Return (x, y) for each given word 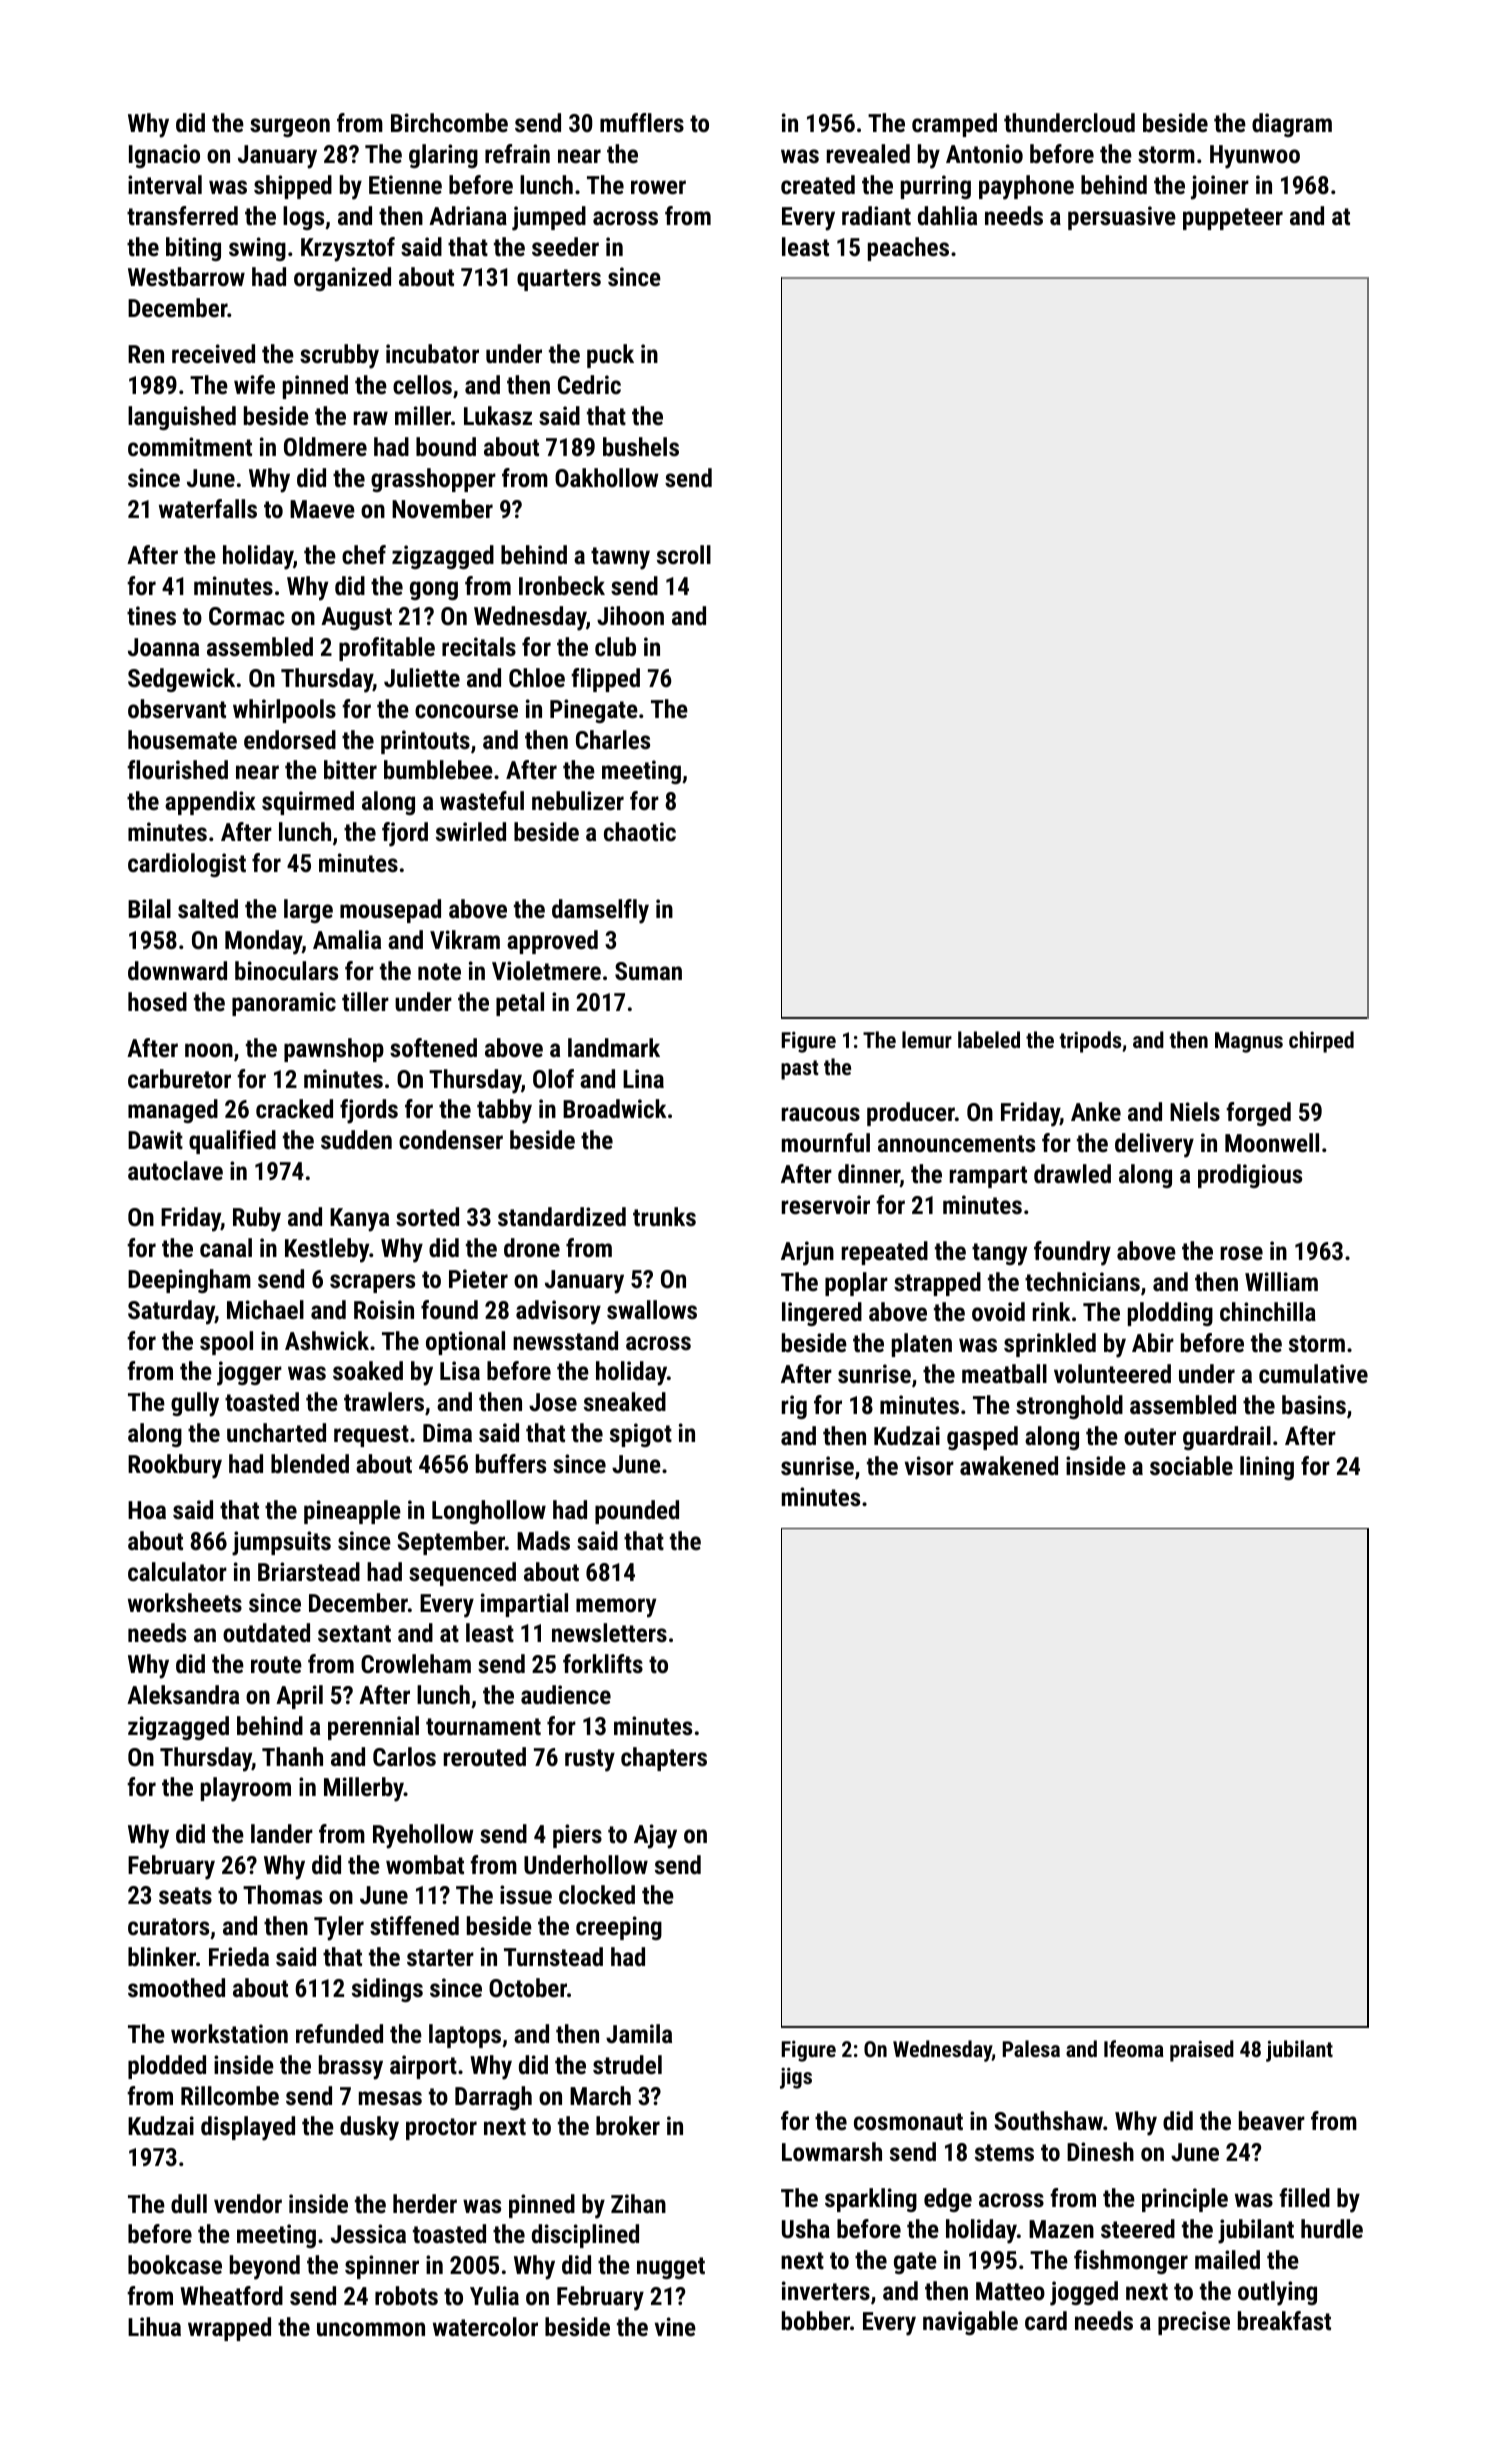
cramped (954, 125)
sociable (1191, 1465)
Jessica (368, 2233)
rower (658, 187)
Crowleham (416, 1663)
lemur (927, 1039)
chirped (1321, 1042)
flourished (177, 769)
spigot (641, 1435)
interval (165, 184)
